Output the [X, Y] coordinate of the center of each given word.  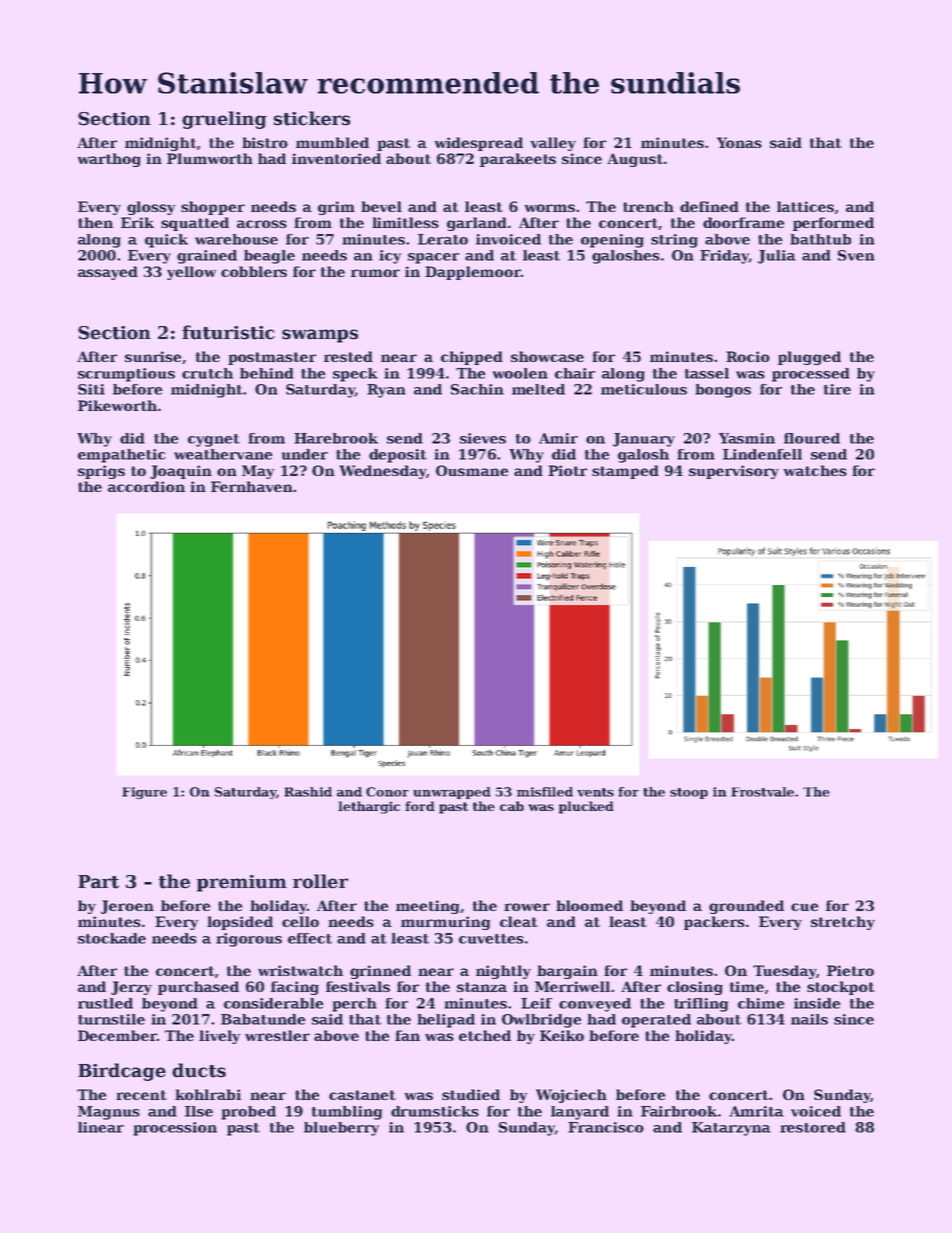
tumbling [347, 1113]
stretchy [843, 923]
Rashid [308, 792]
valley [553, 144]
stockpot [841, 988]
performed [833, 224]
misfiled [545, 792]
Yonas [739, 142]
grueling [224, 120]
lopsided [240, 923]
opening [612, 241]
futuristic [228, 332]
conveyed [595, 1005]
